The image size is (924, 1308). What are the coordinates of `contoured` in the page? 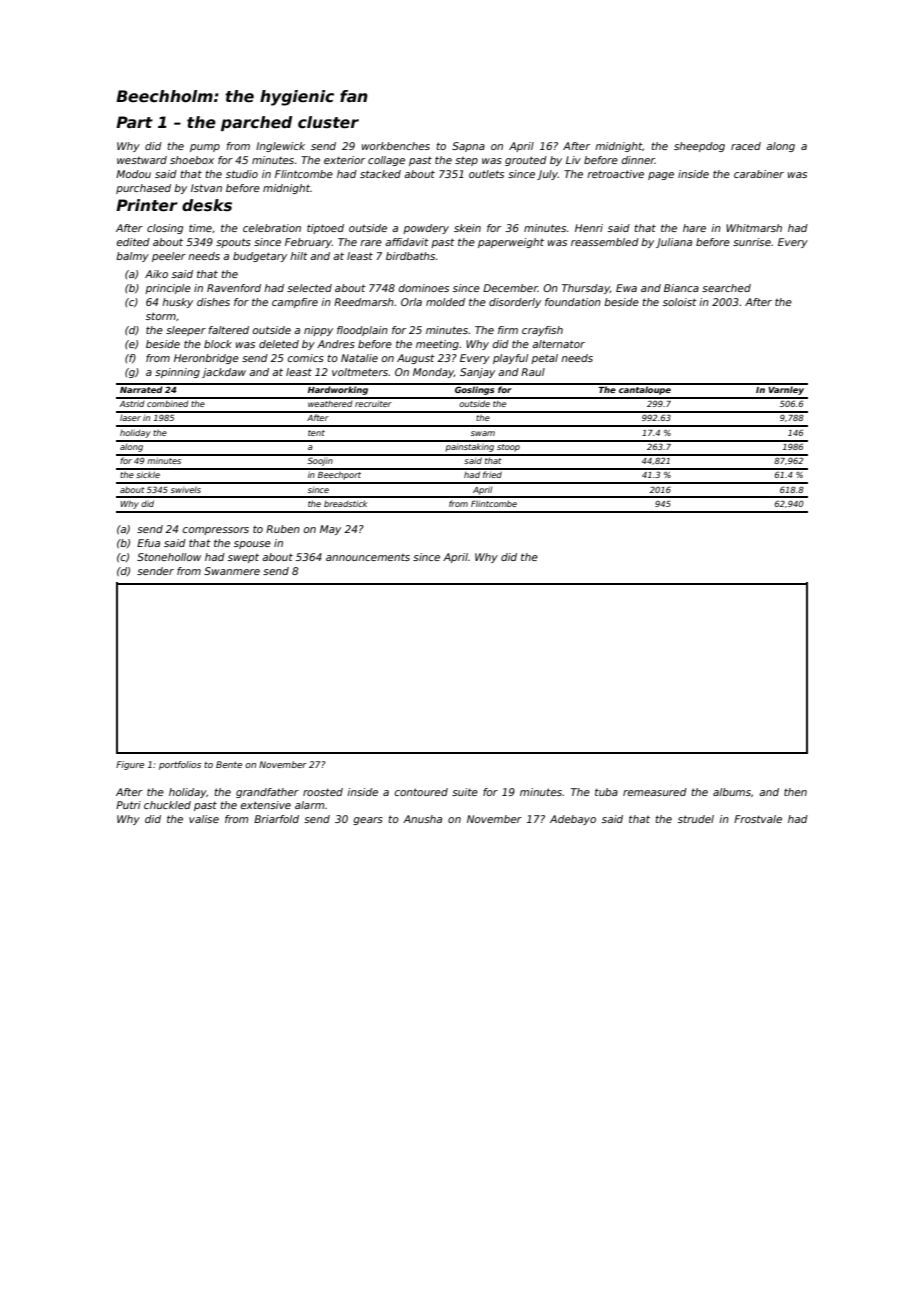 It's located at (421, 792).
